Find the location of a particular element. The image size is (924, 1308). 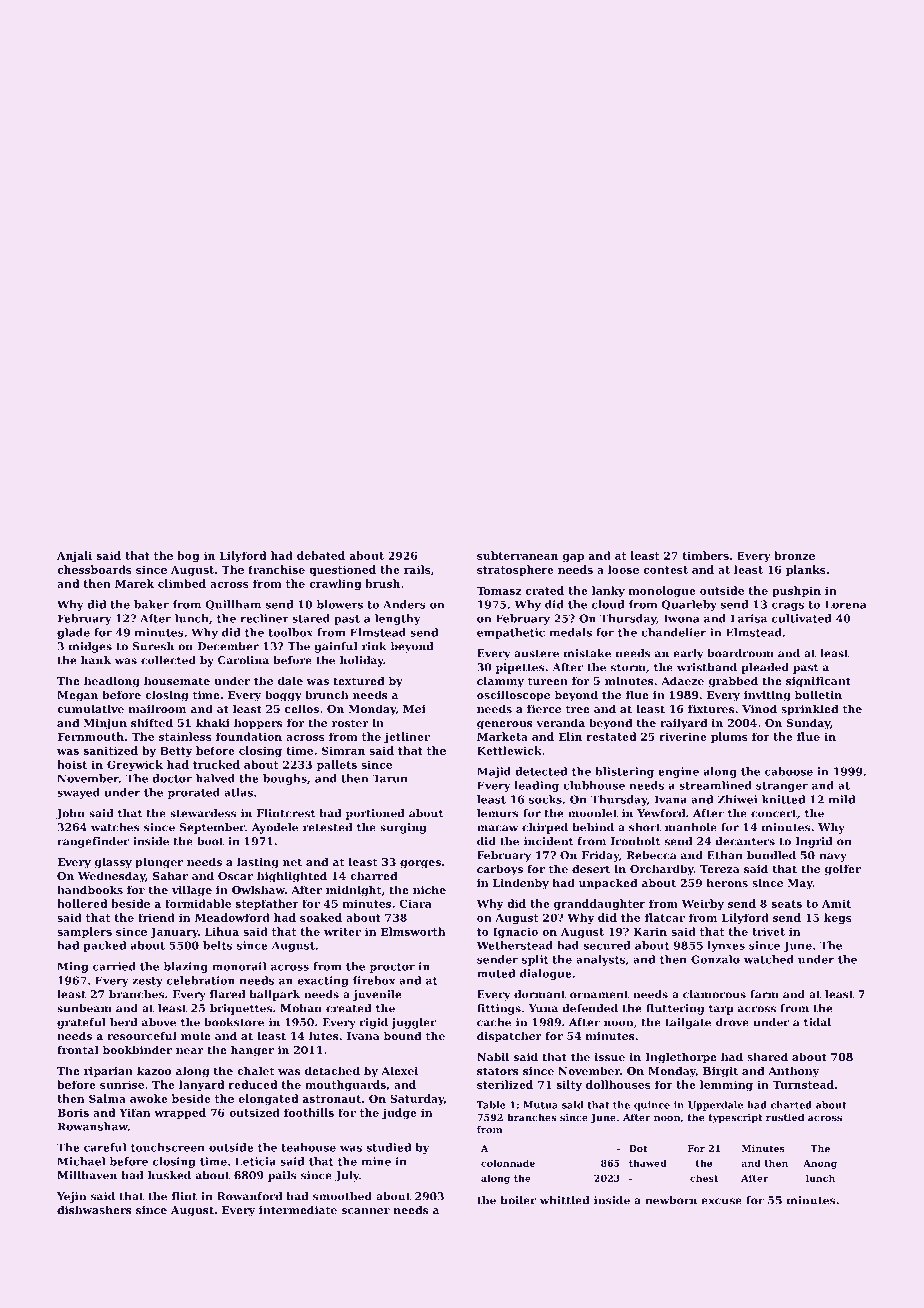

tidal is located at coordinates (817, 1022).
